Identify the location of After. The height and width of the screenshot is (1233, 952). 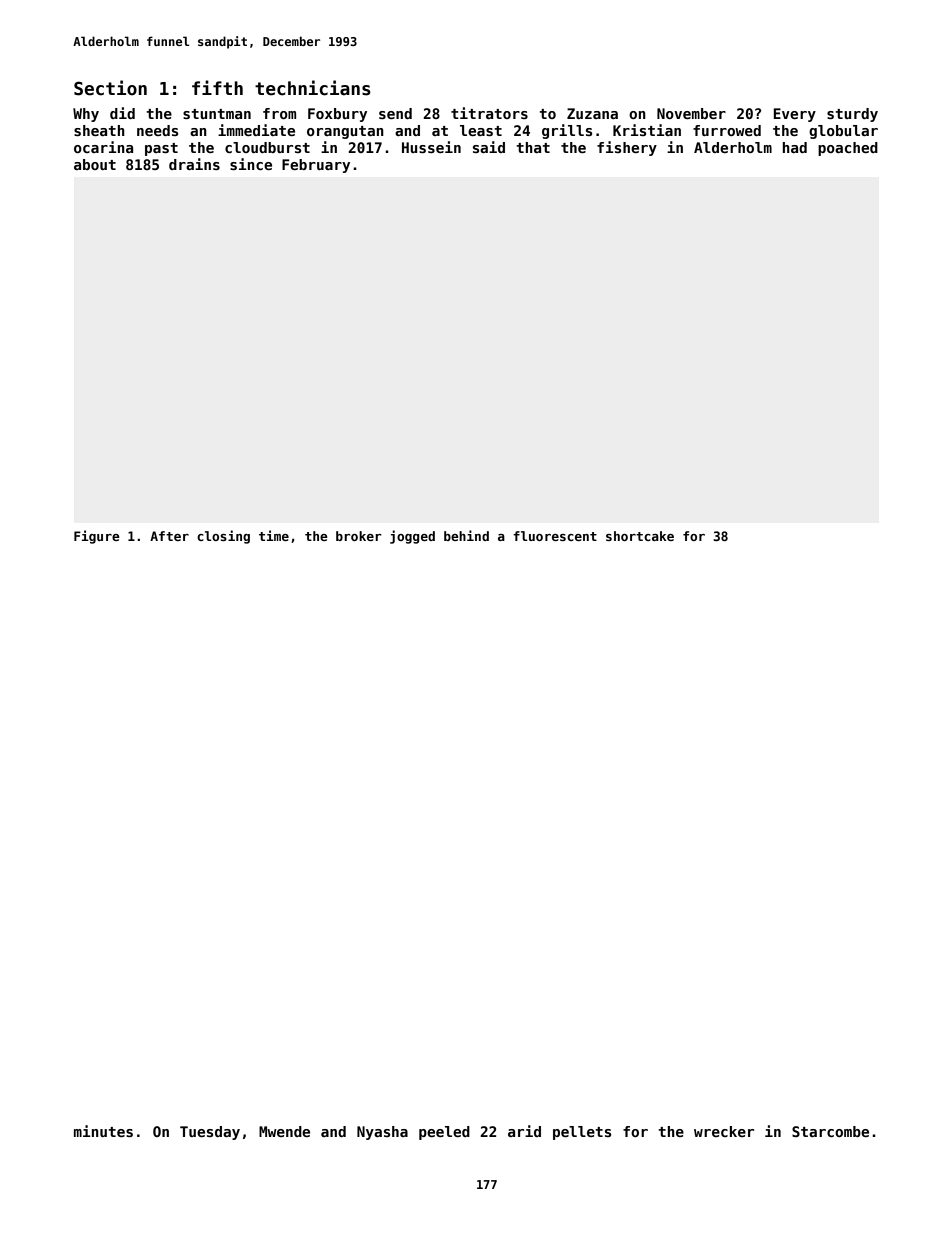
(169, 536).
